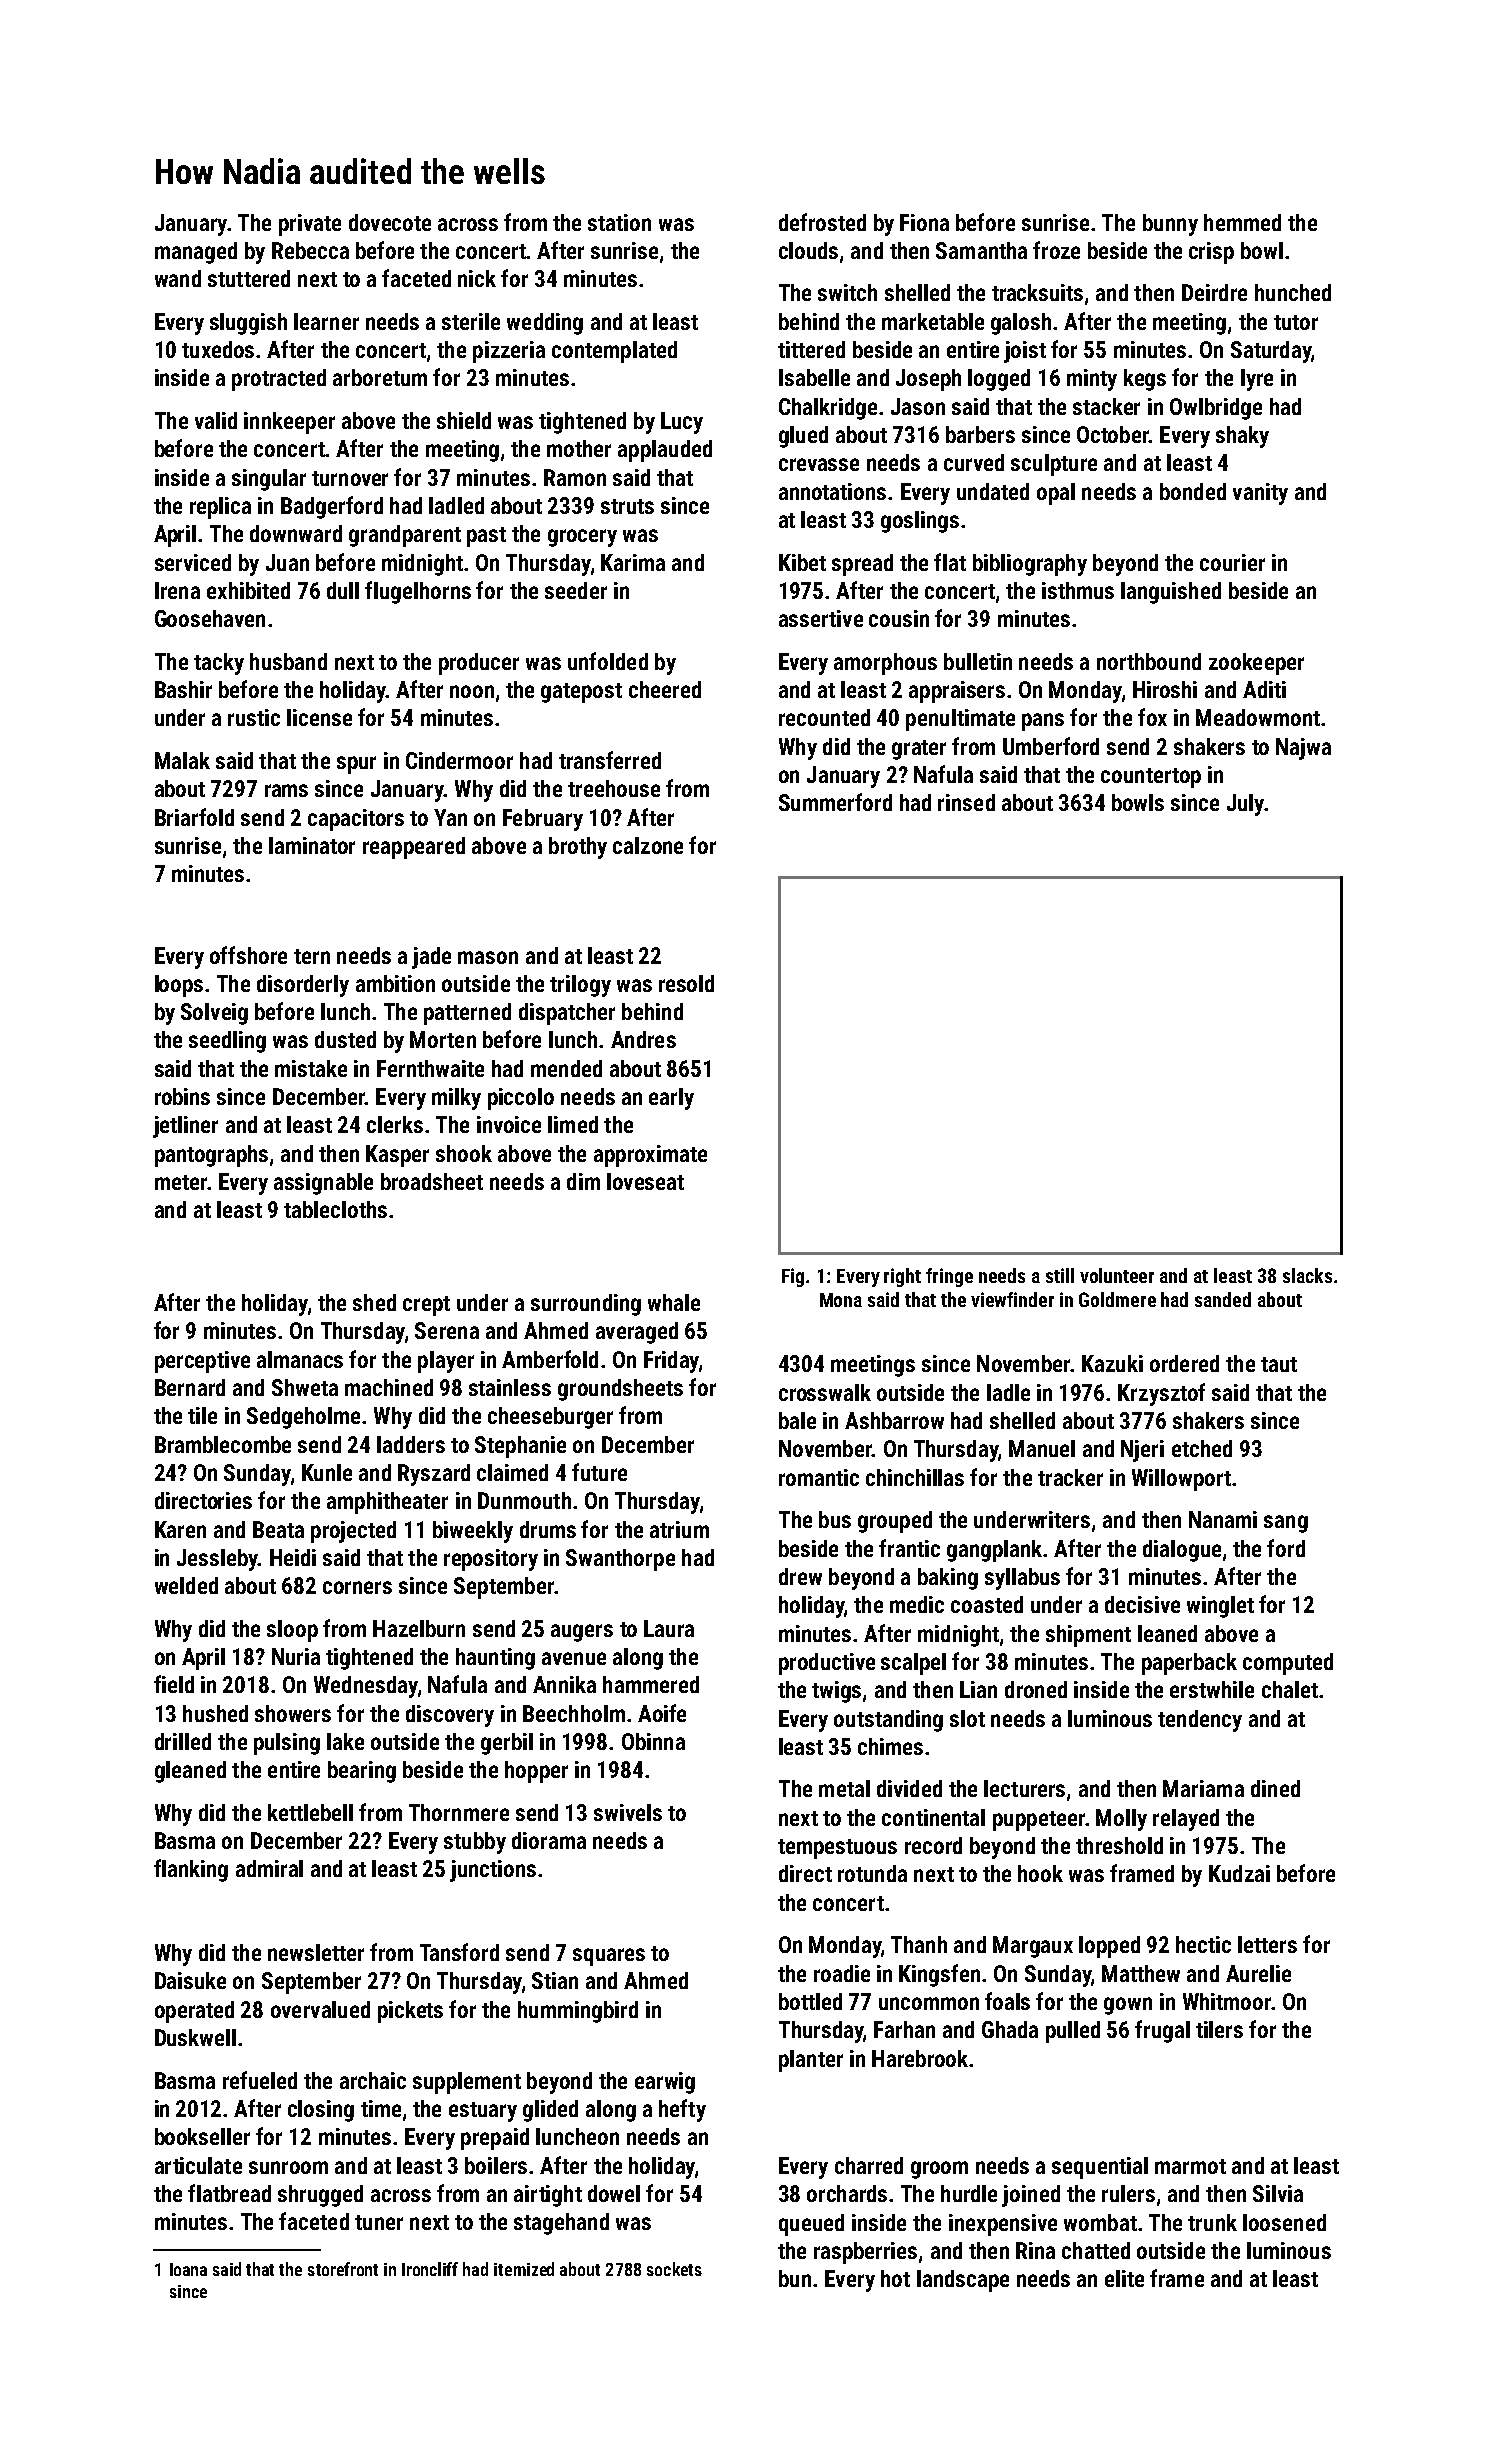 This screenshot has width=1496, height=2464. I want to click on time, so click(381, 2108).
